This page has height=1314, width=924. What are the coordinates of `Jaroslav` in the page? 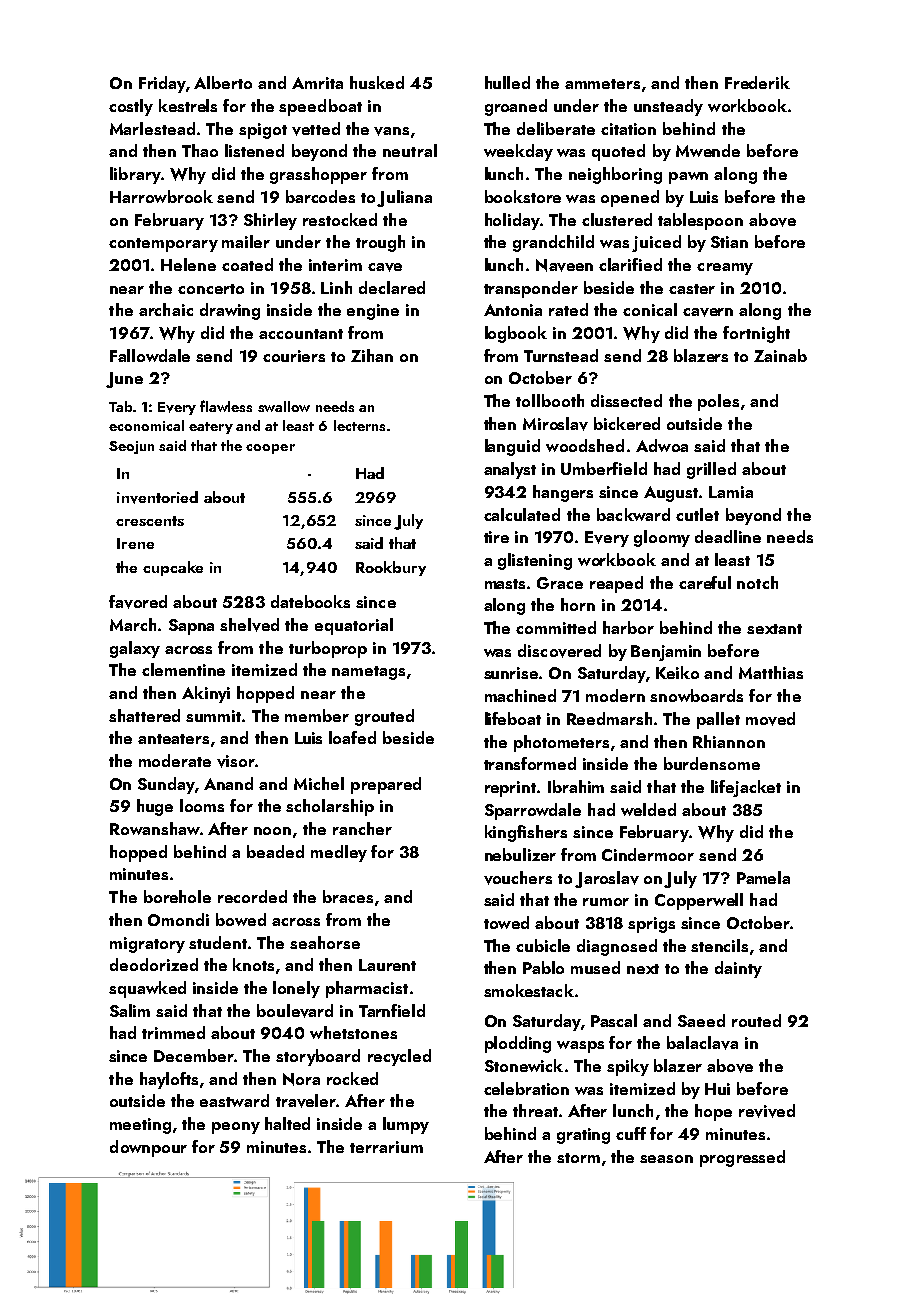 It's located at (607, 879).
